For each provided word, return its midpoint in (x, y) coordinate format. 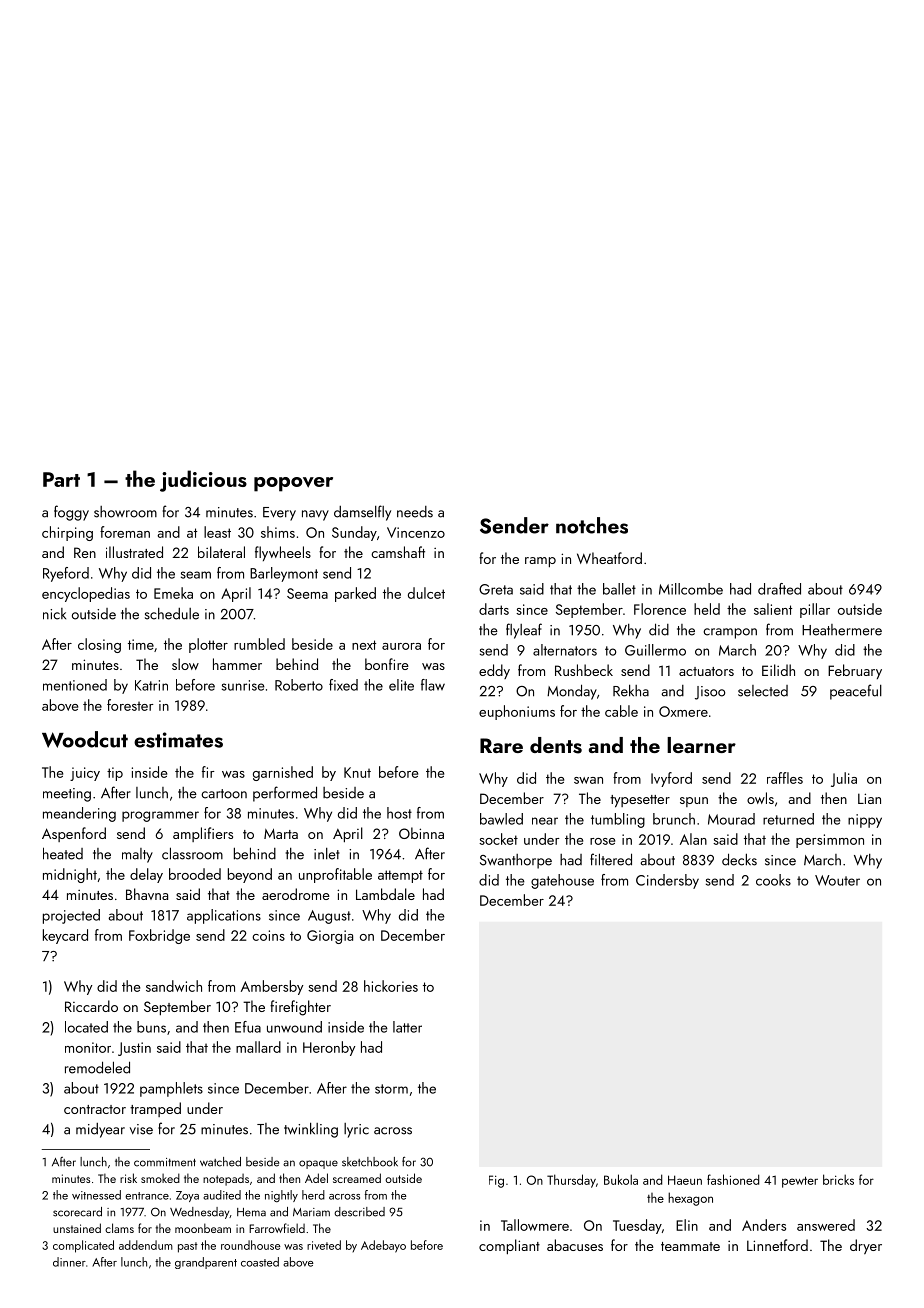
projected (71, 916)
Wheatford (609, 558)
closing (99, 645)
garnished (283, 773)
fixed (343, 685)
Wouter (837, 880)
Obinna (421, 833)
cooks (773, 880)
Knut (357, 772)
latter (407, 1027)
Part (61, 479)
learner (701, 745)
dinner (69, 1262)
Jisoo (710, 693)
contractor (95, 1109)
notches (592, 525)
